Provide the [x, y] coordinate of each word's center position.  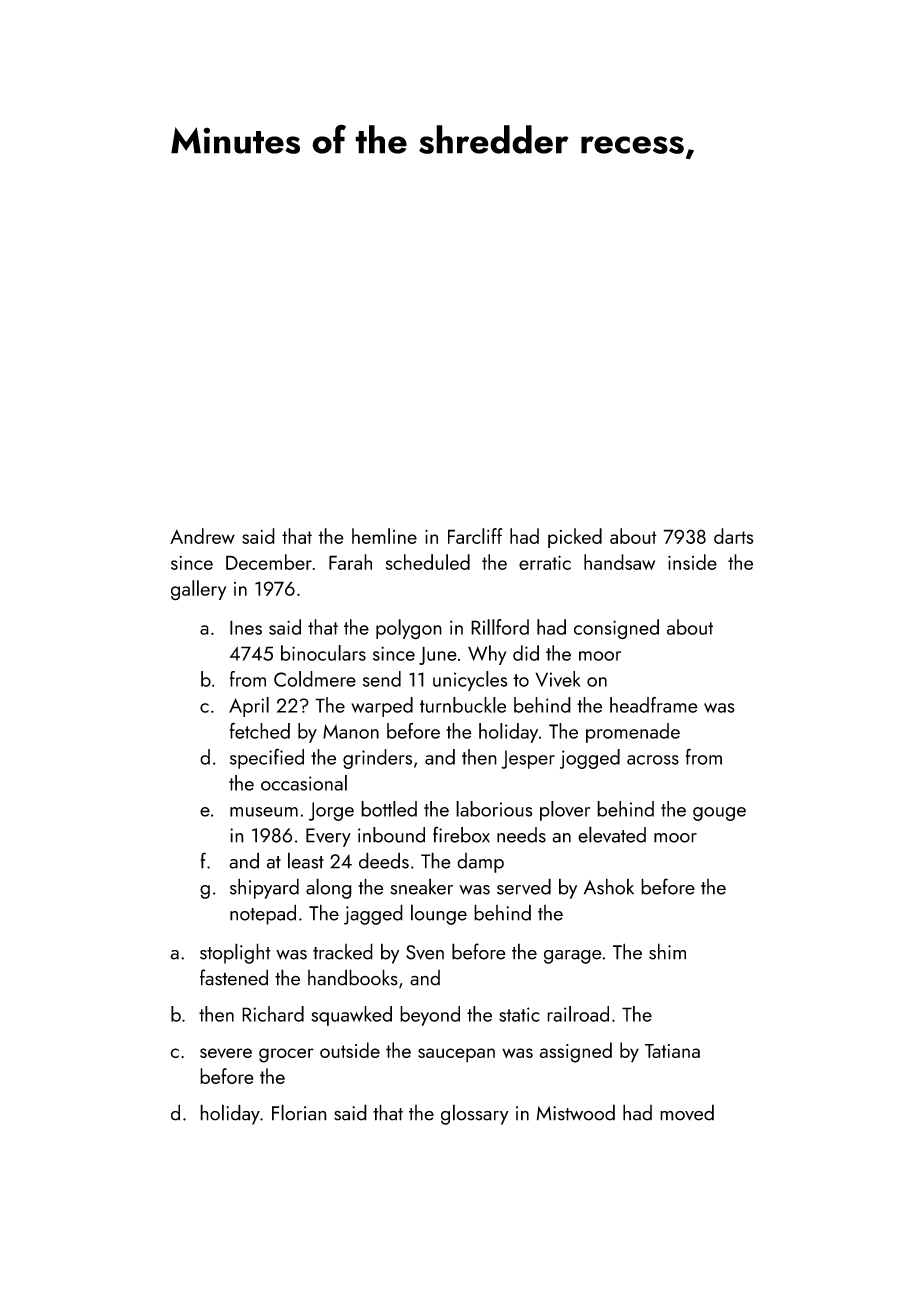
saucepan [456, 1055]
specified [267, 758]
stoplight [235, 953]
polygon [409, 629]
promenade [633, 733]
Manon [351, 731]
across [653, 760]
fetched [260, 730]
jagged [373, 914]
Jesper [528, 759]
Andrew [202, 536]
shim [667, 951]
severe [226, 1053]
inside [692, 562]
